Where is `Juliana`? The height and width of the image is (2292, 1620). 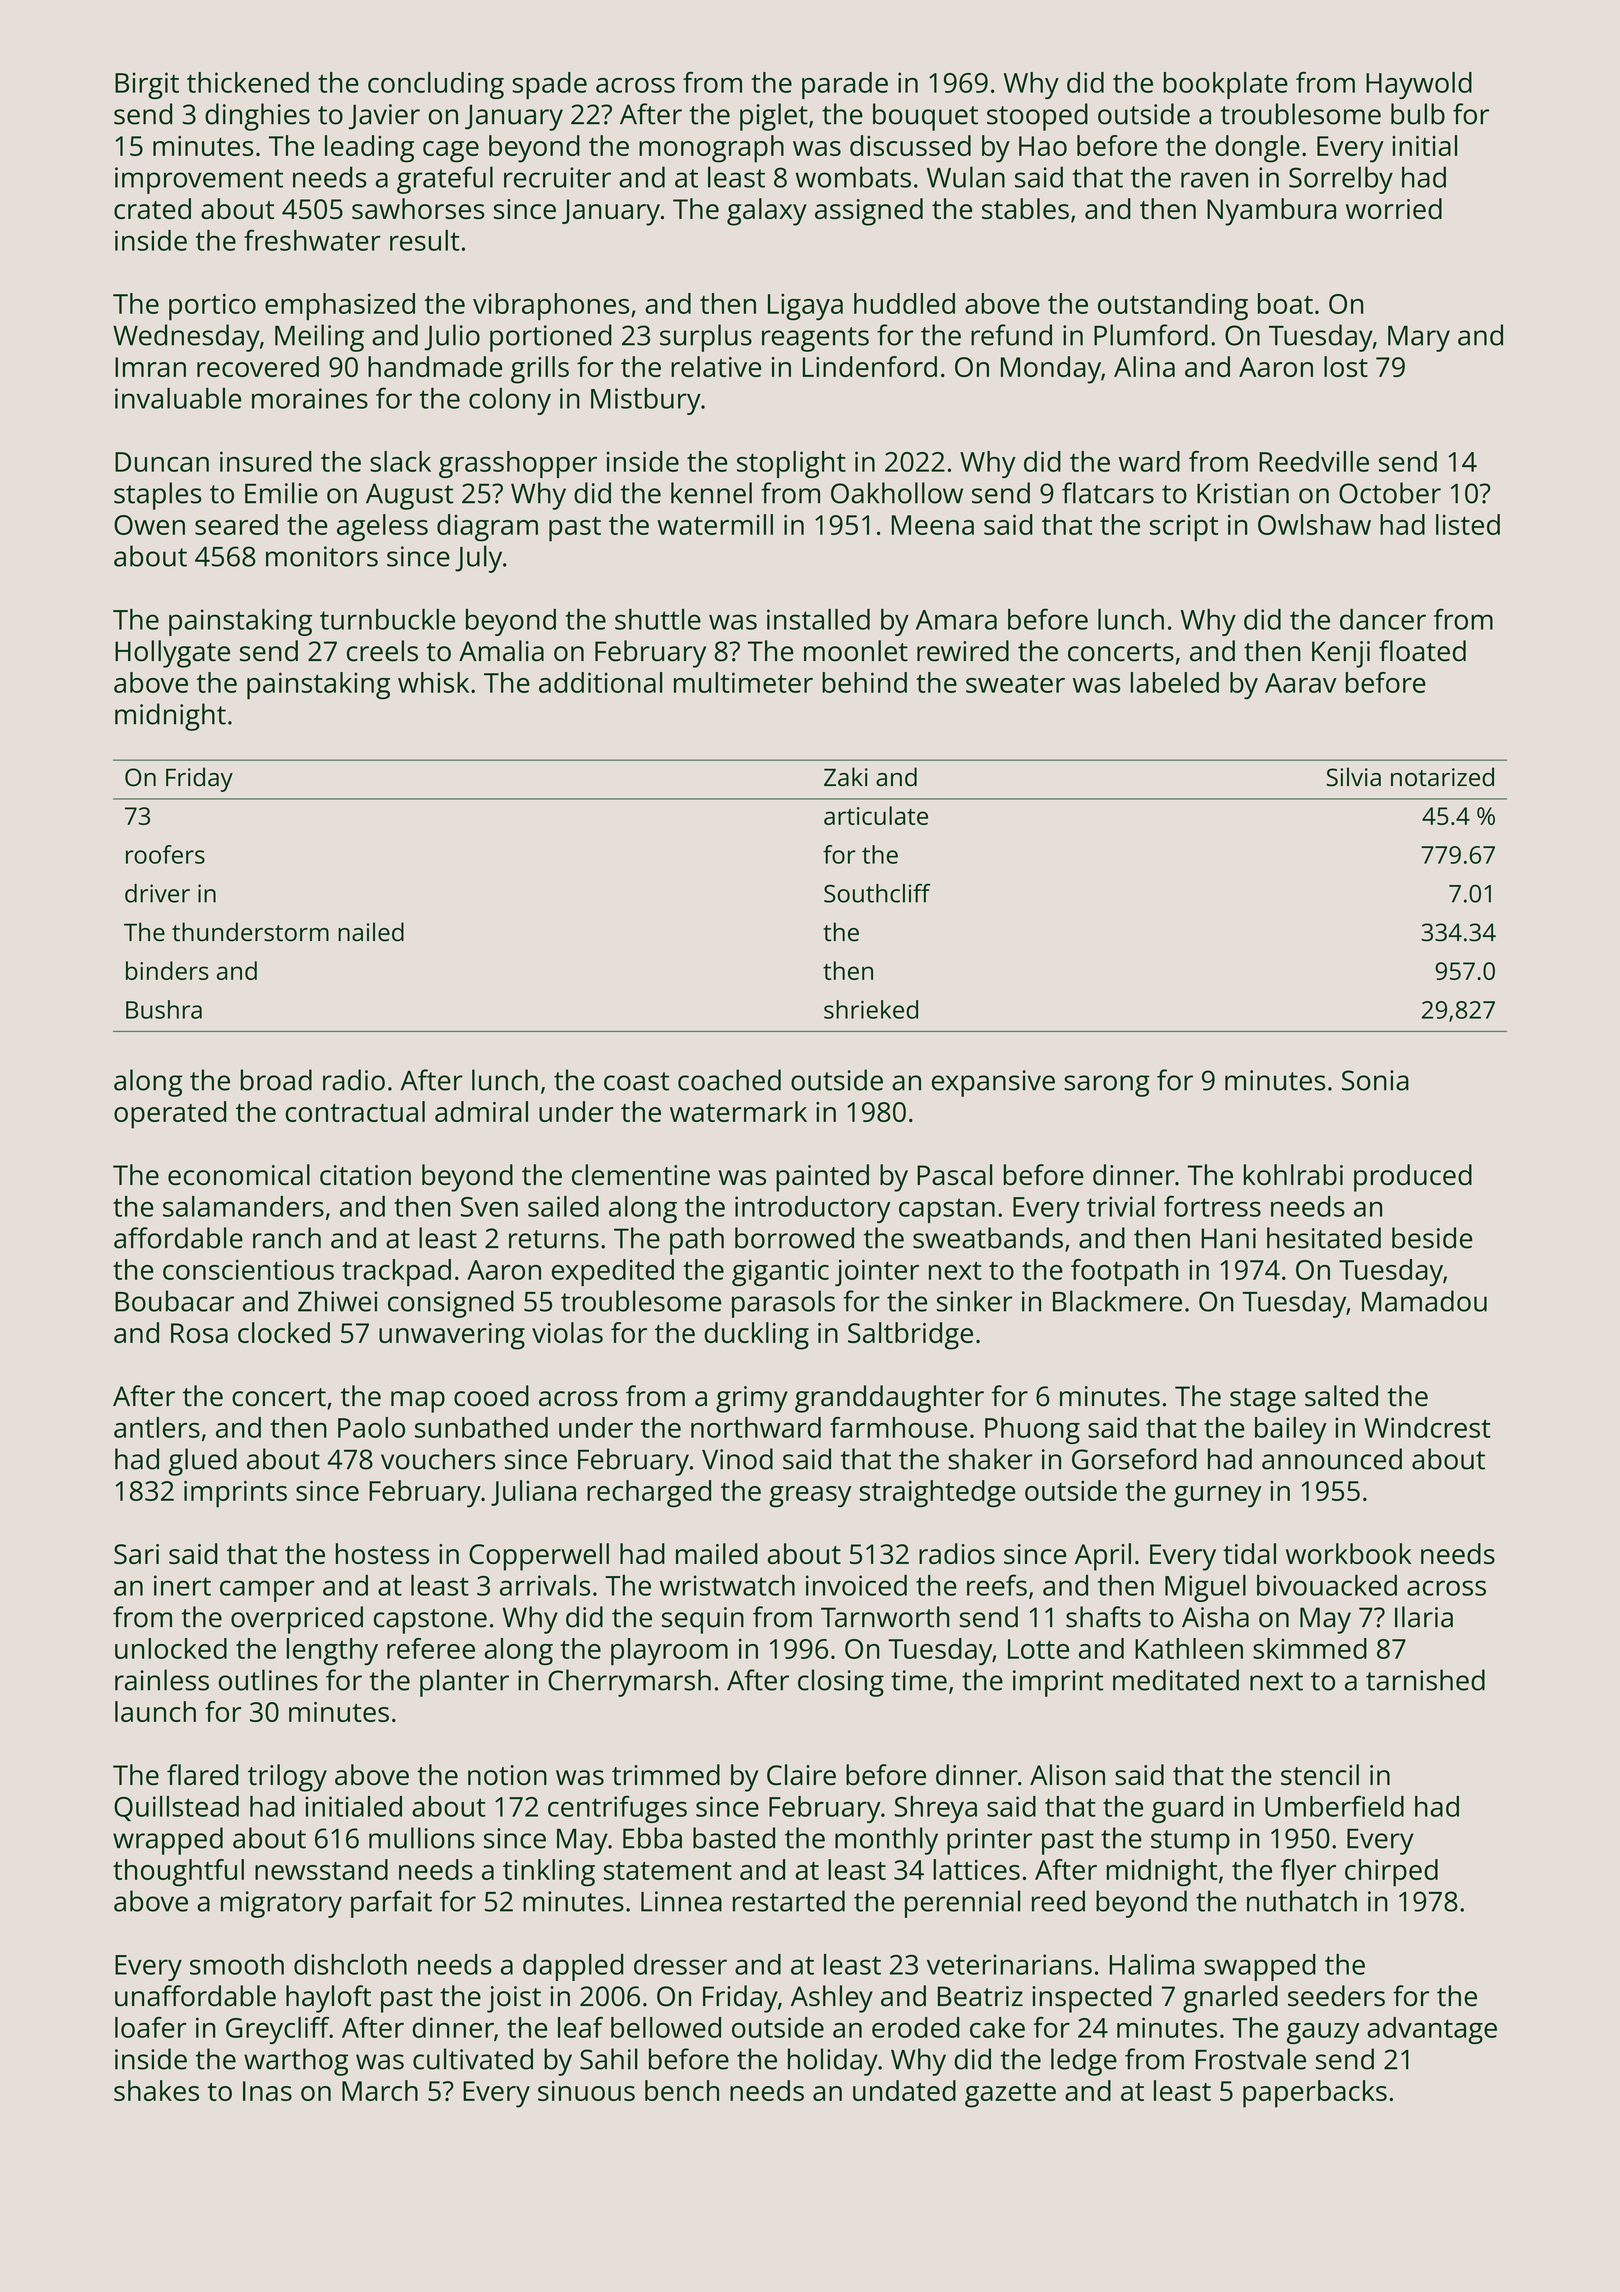
Juliana is located at coordinates (533, 1493).
